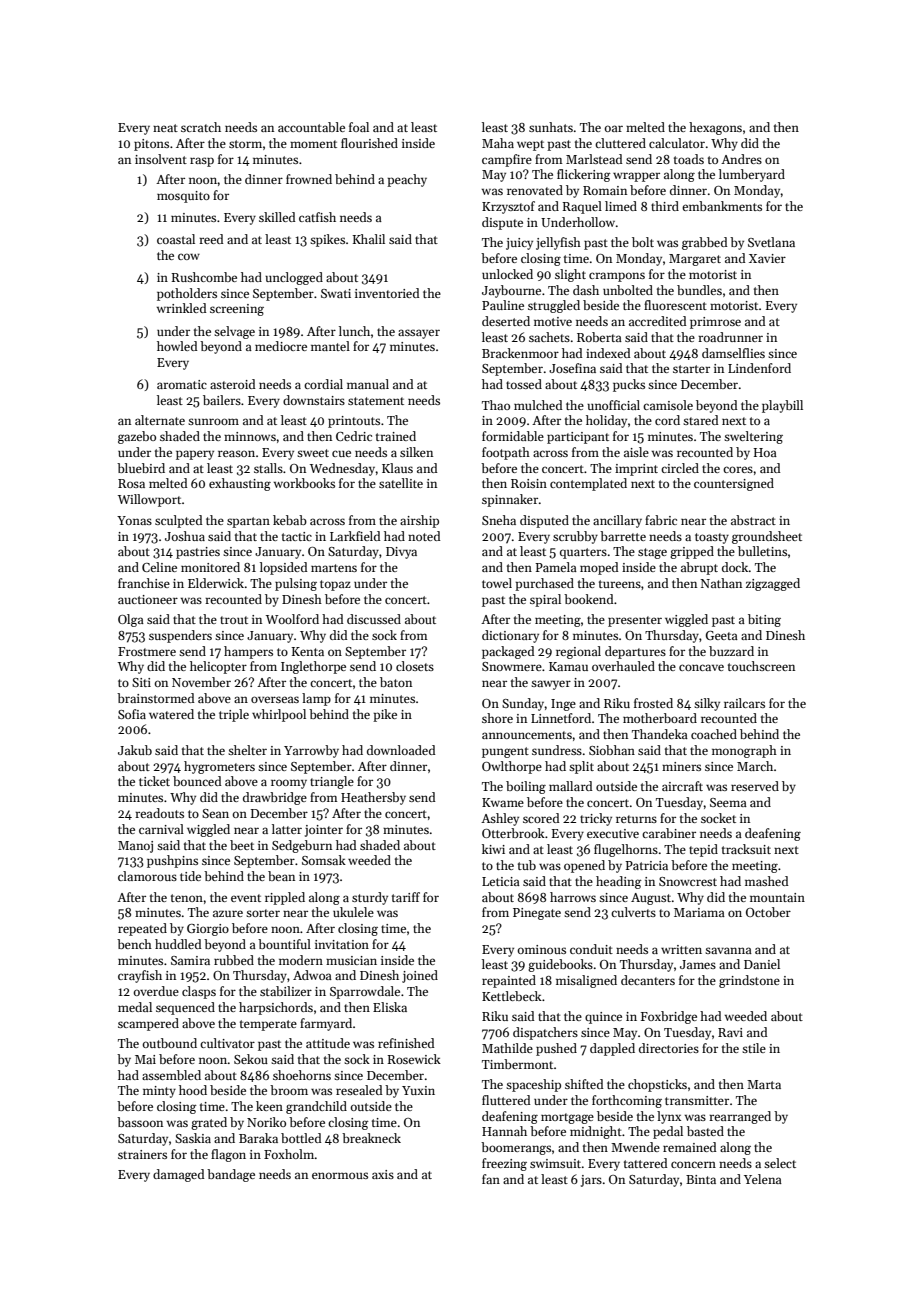 This screenshot has width=924, height=1308. I want to click on joined, so click(420, 976).
